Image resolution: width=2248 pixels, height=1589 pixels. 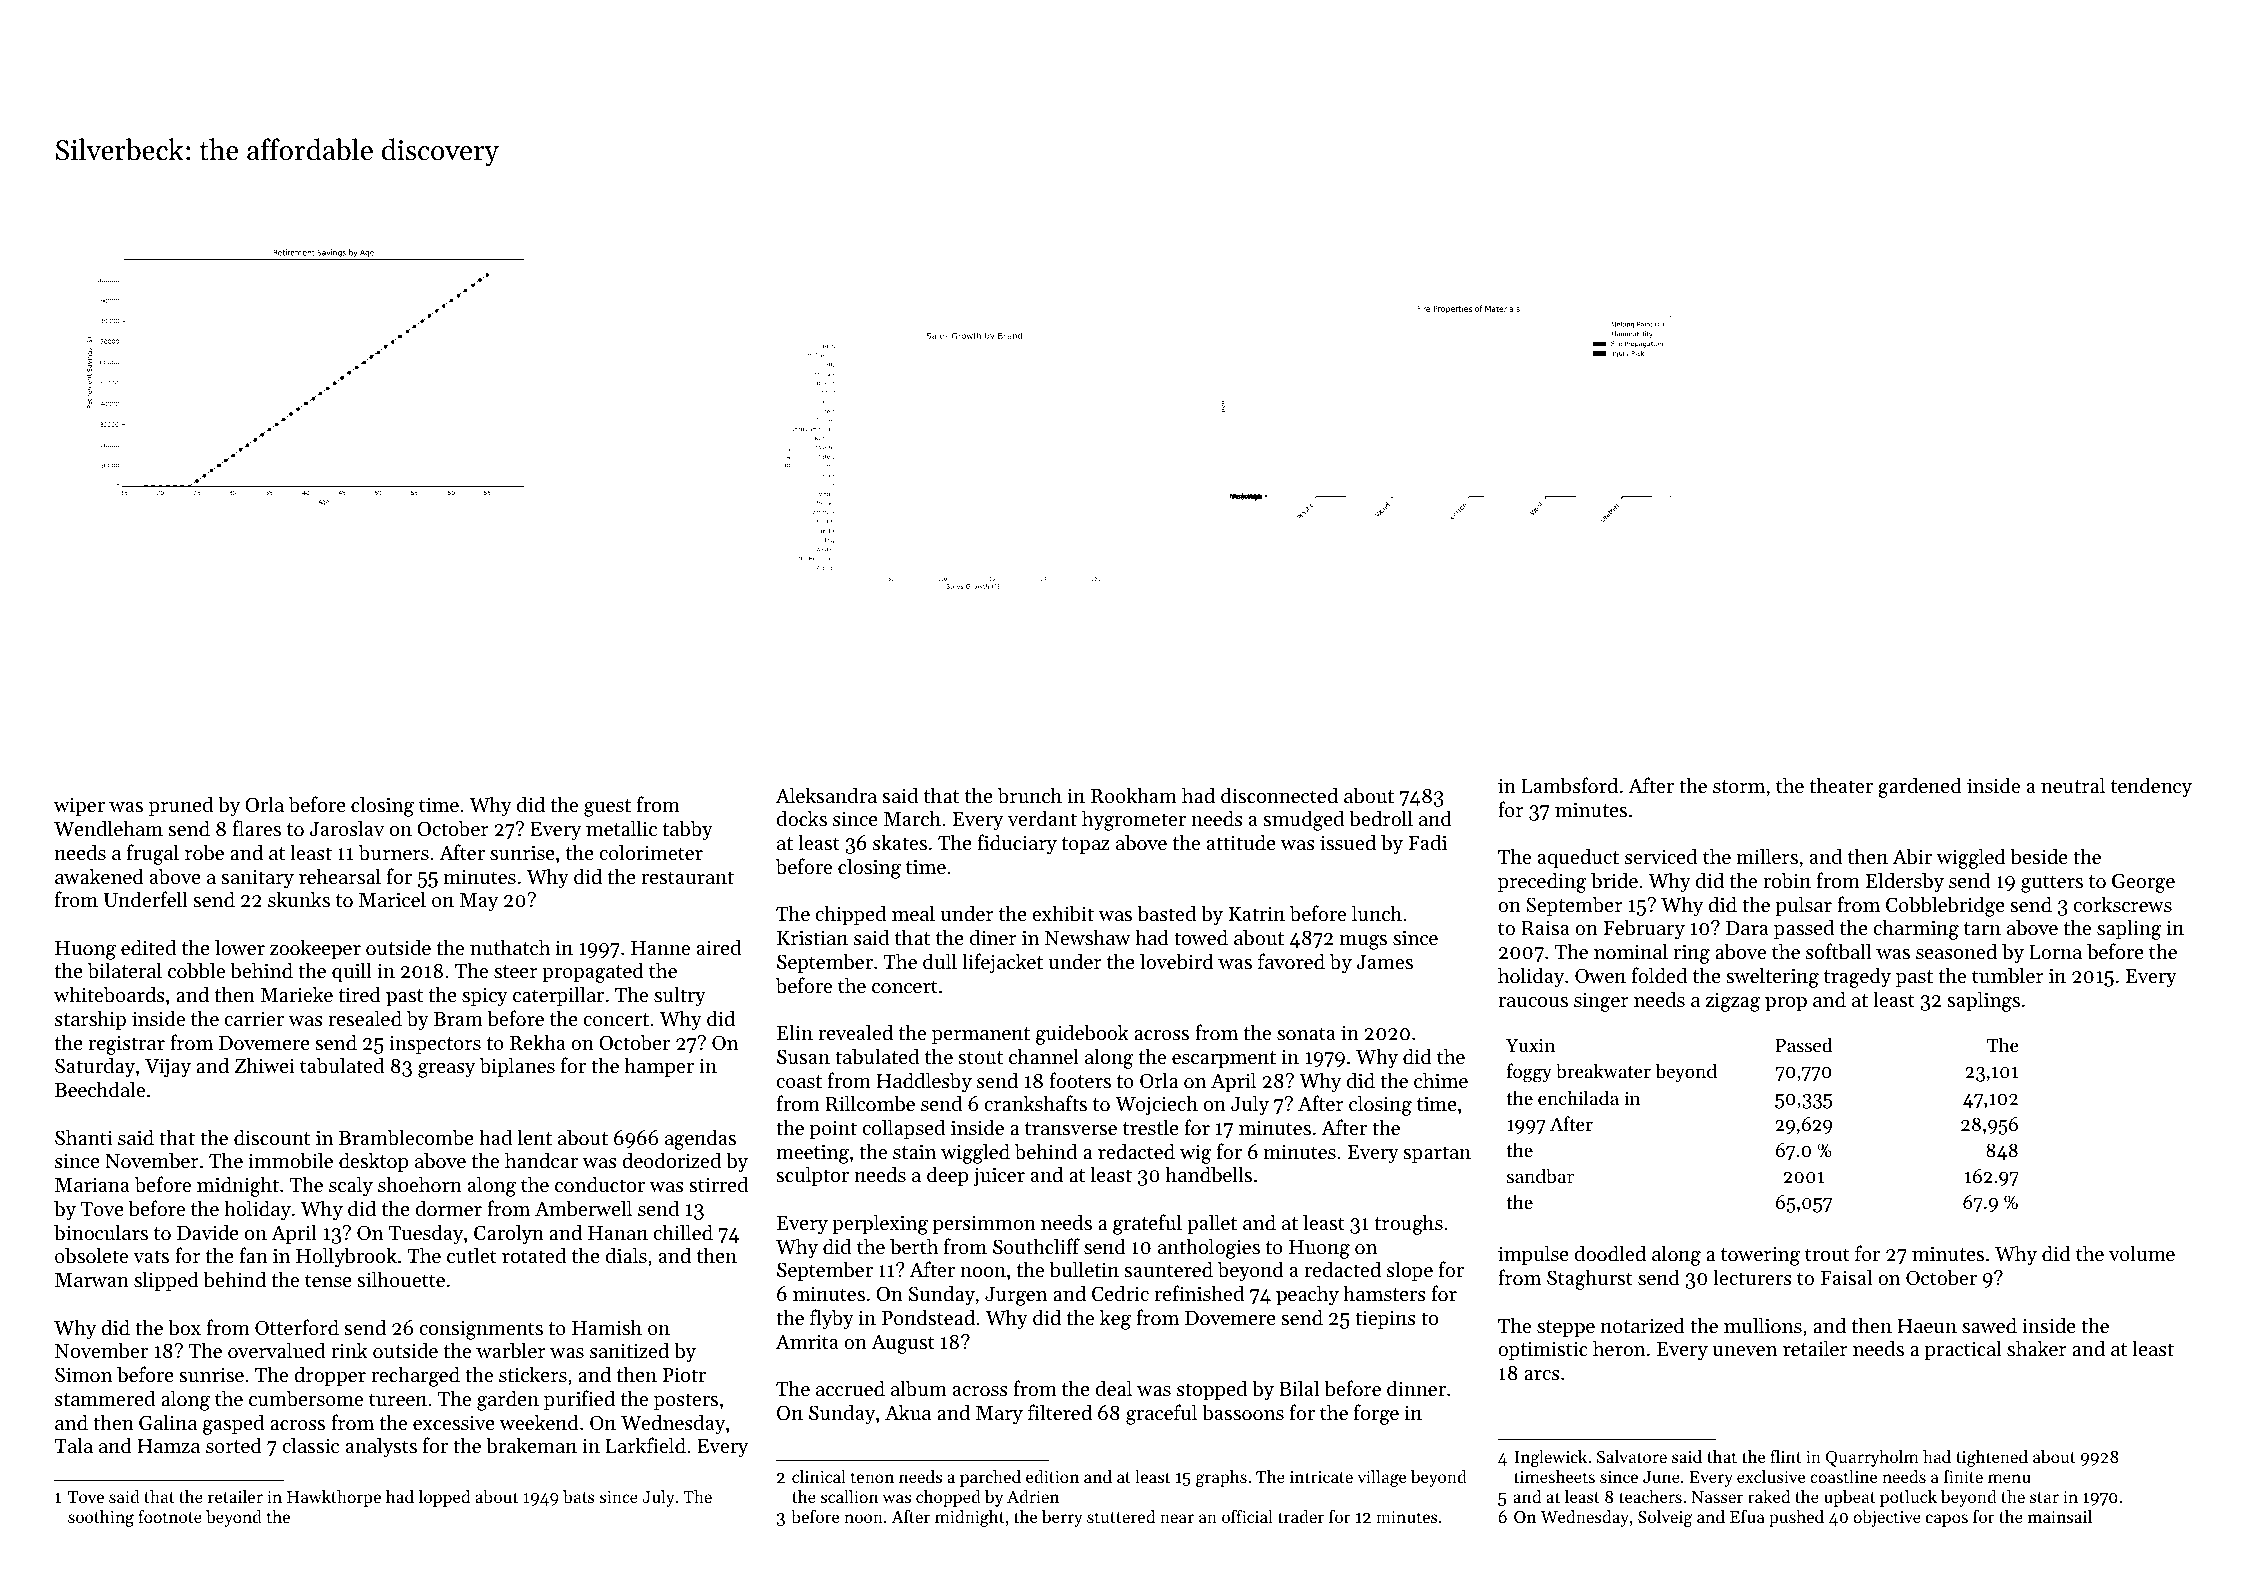 I want to click on aqueduct, so click(x=1578, y=858).
